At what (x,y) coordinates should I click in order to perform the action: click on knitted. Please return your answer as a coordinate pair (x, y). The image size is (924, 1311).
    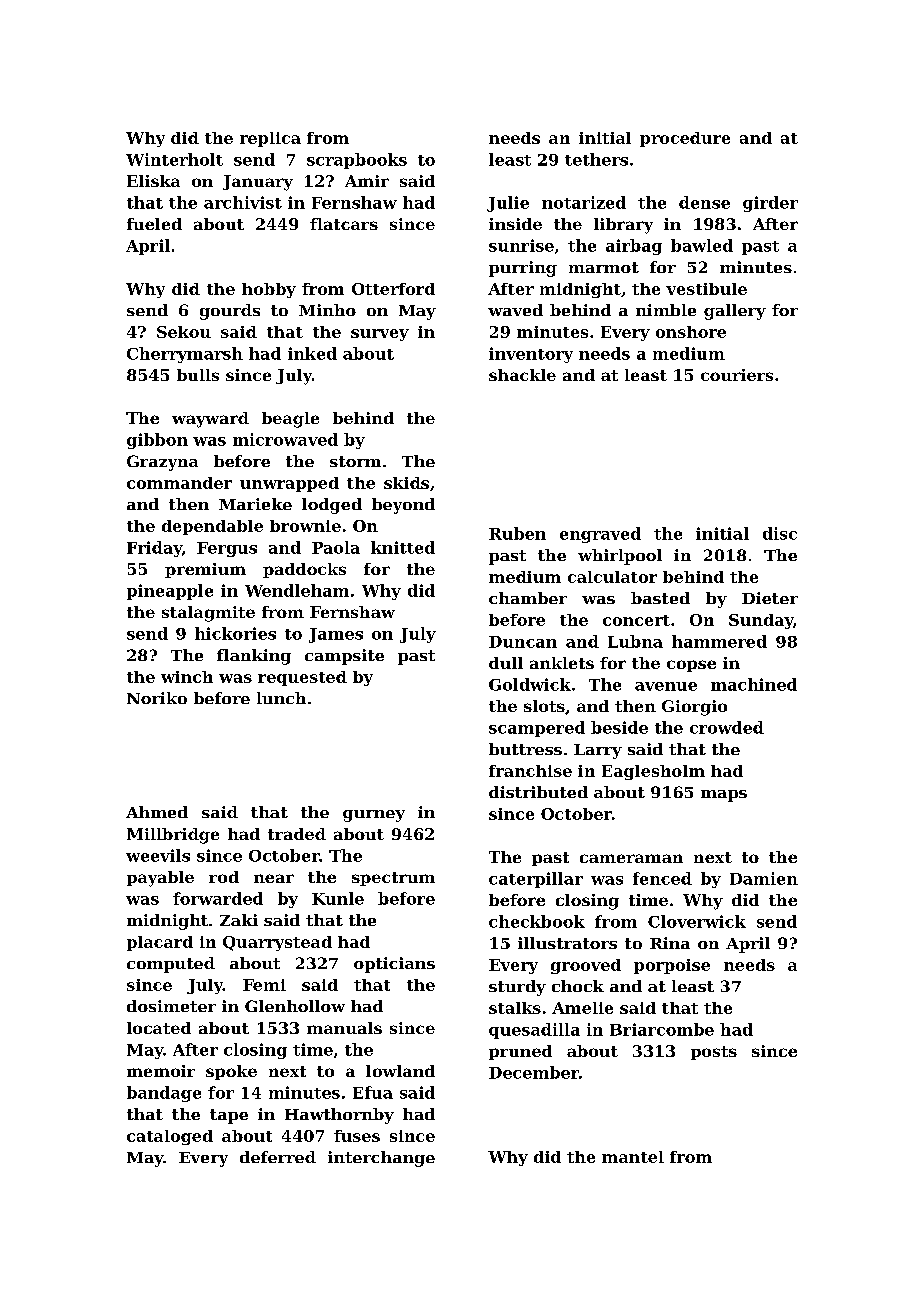
    Looking at the image, I should click on (403, 547).
